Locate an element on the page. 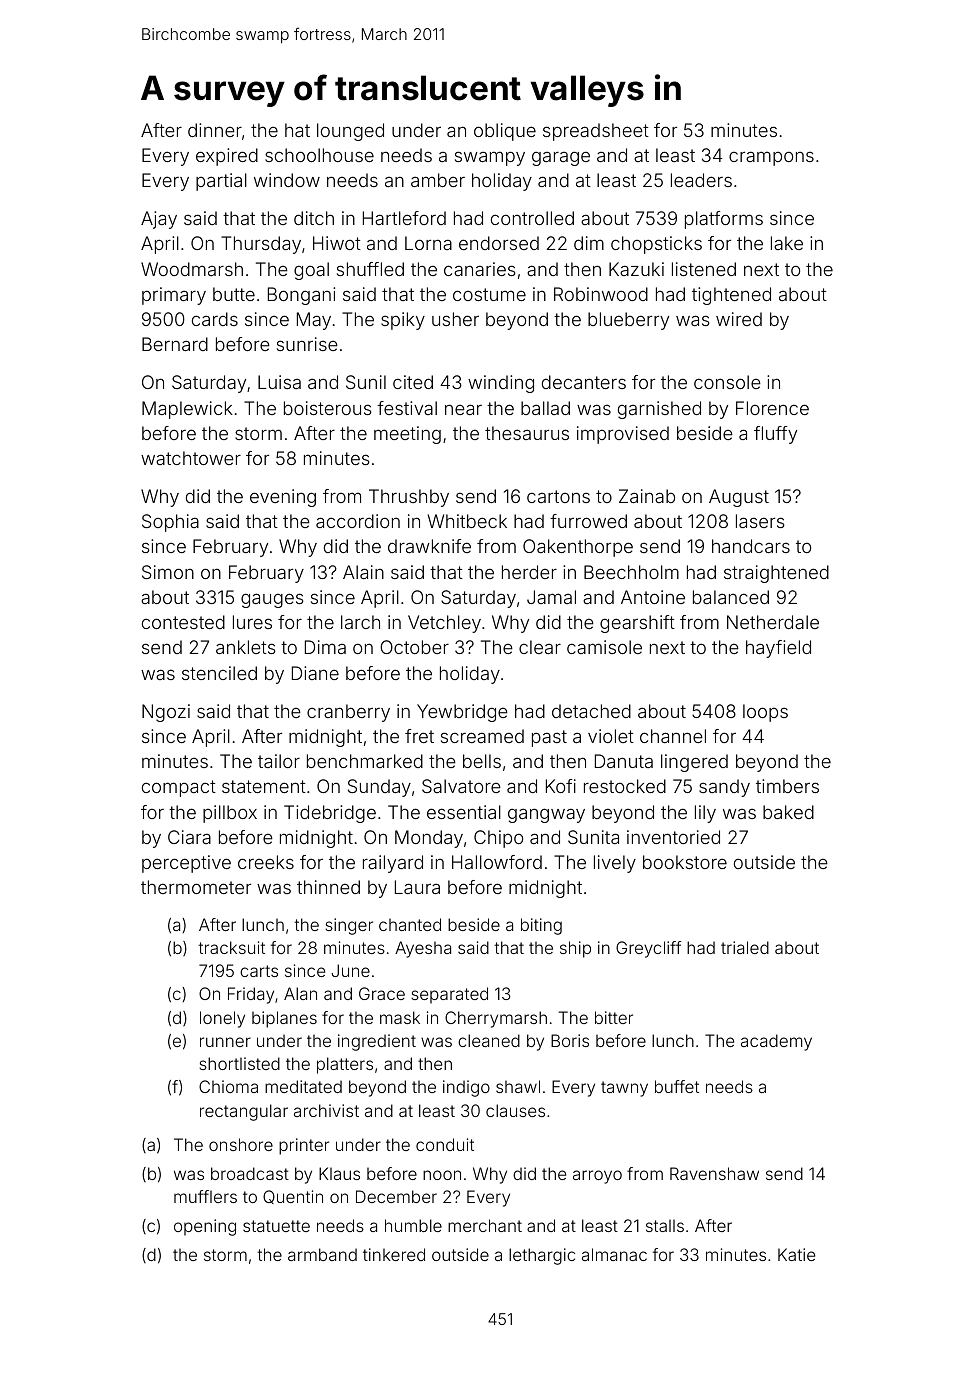 This image has height=1385, width=975. lonely is located at coordinates (222, 1019).
